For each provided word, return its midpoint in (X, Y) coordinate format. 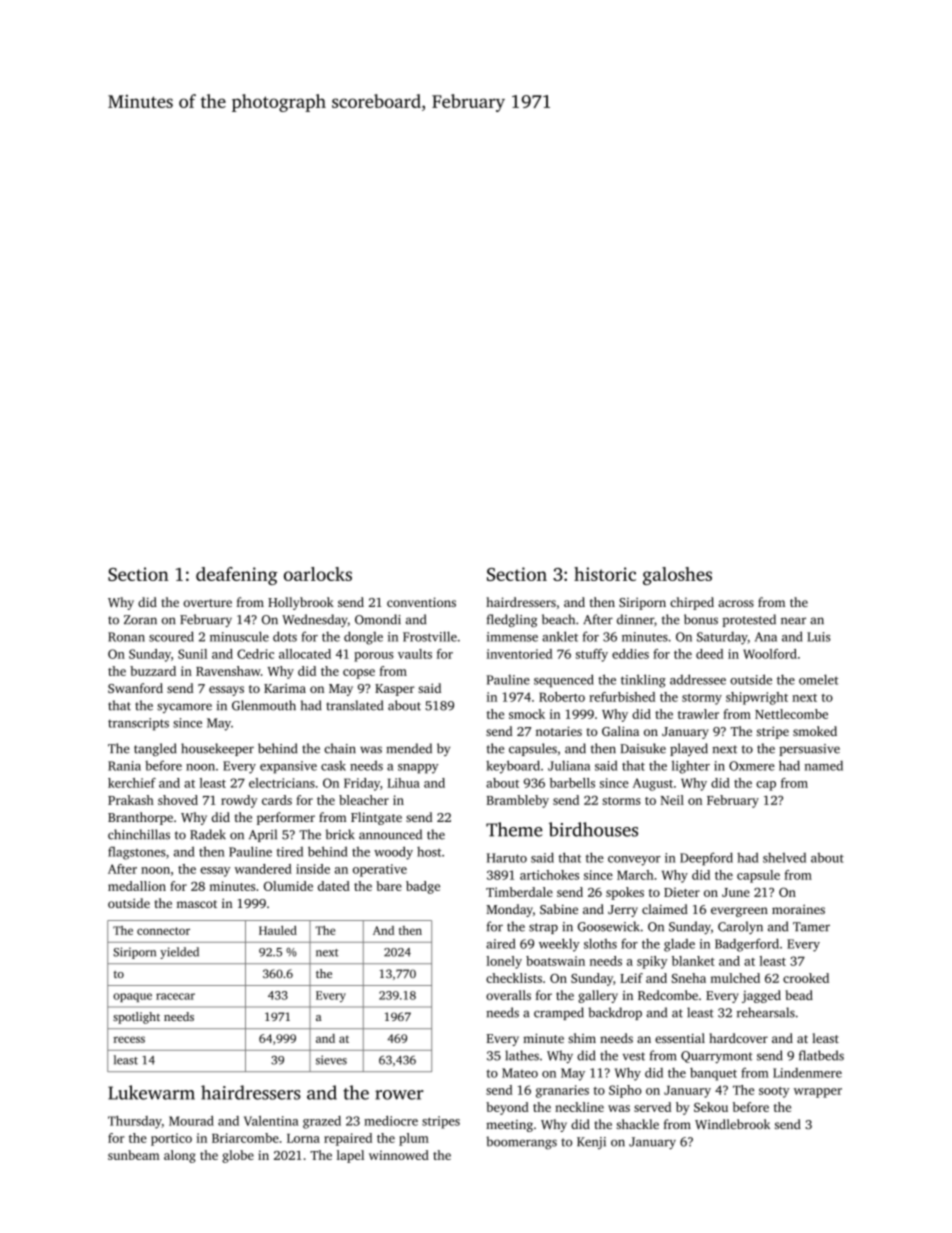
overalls (508, 995)
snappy (418, 769)
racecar (175, 996)
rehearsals (766, 1012)
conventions (421, 602)
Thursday (135, 1122)
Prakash (131, 800)
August (653, 784)
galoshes (677, 576)
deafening (237, 576)
